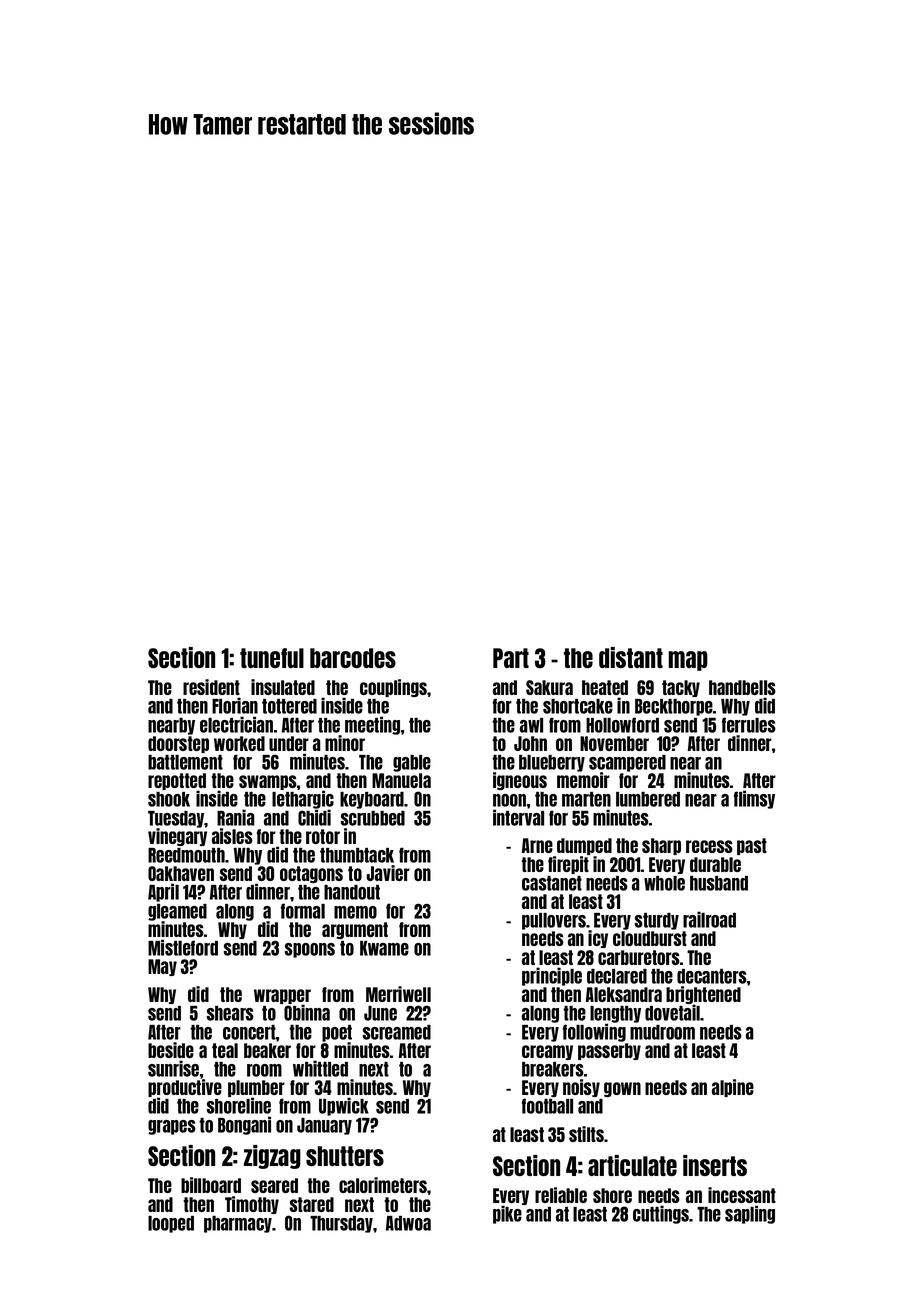  I want to click on looped, so click(171, 1224).
